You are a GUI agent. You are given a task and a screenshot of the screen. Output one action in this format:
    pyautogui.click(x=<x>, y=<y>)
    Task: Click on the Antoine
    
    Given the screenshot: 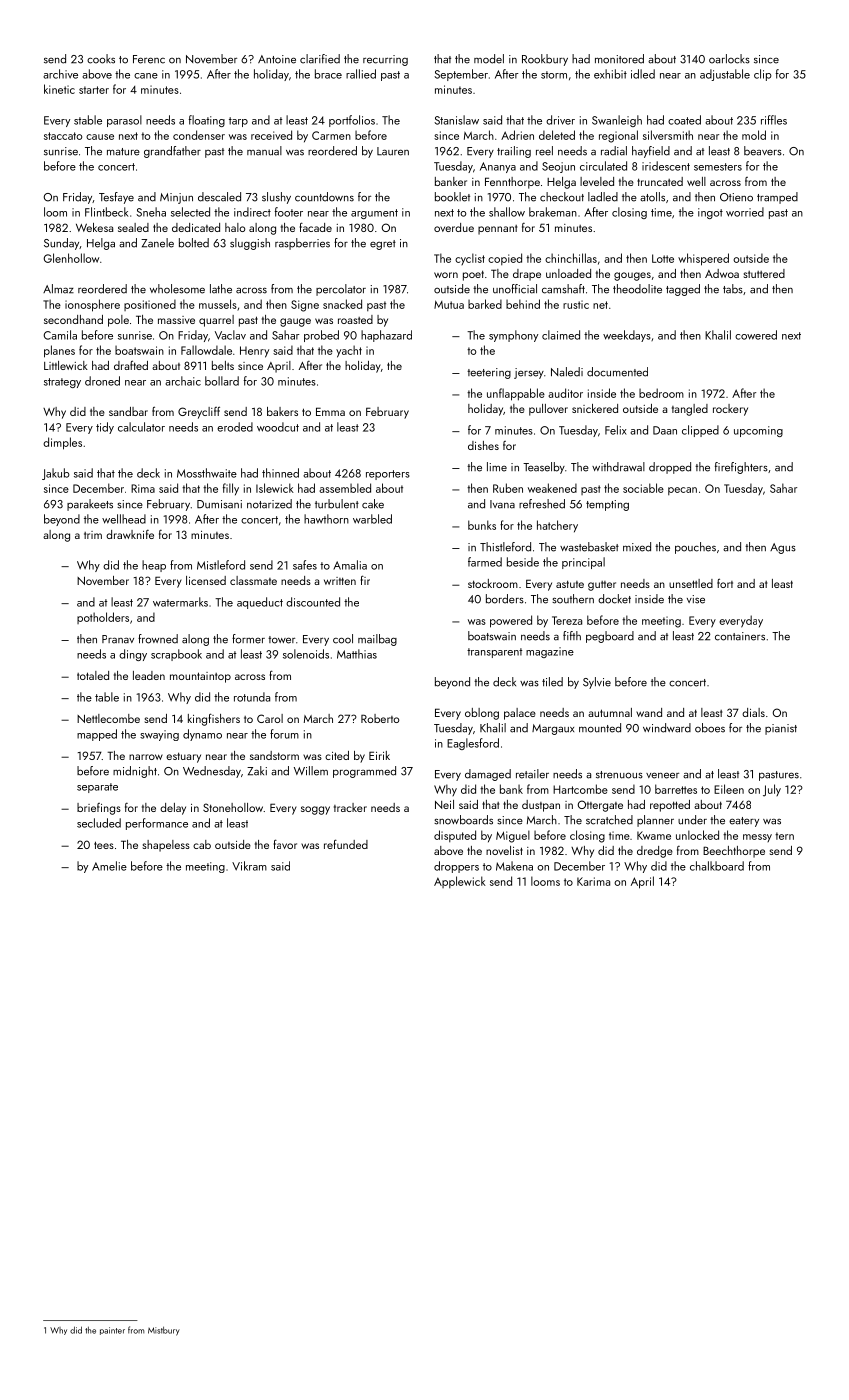 What is the action you would take?
    pyautogui.click(x=277, y=59)
